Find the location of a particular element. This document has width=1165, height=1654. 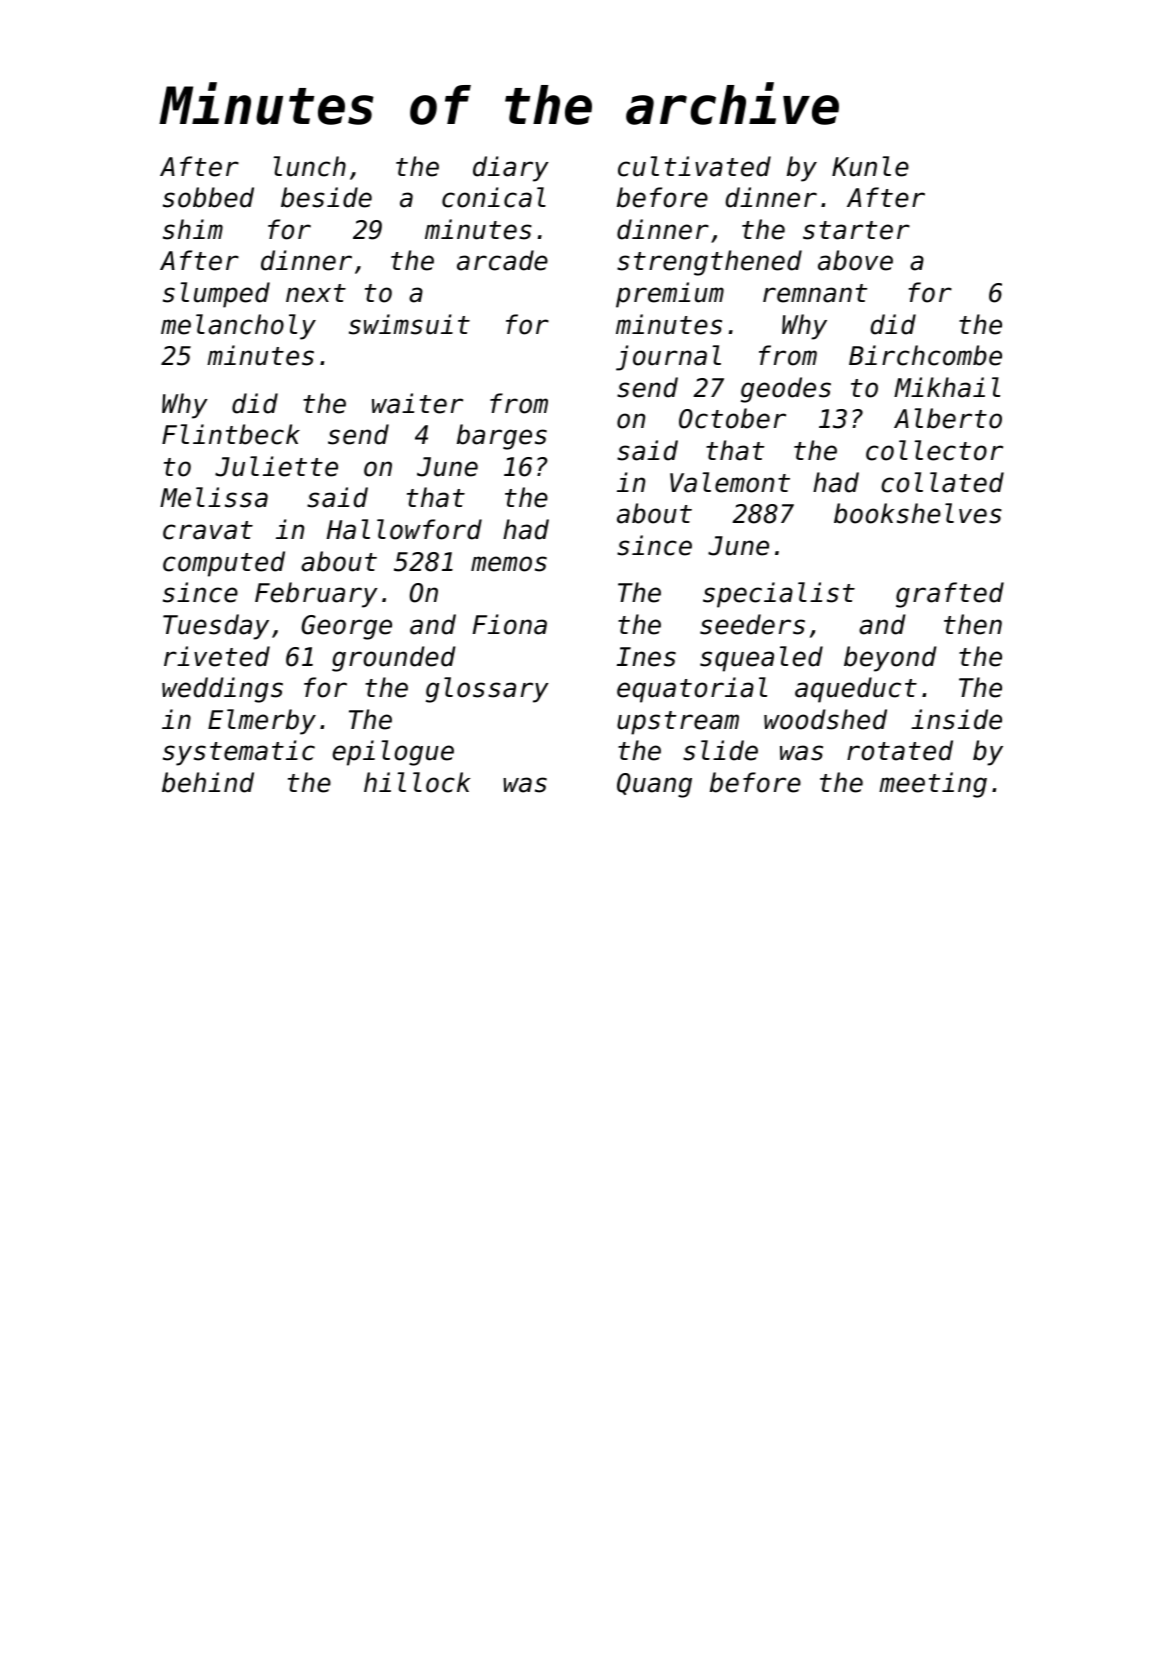

collector is located at coordinates (934, 450).
